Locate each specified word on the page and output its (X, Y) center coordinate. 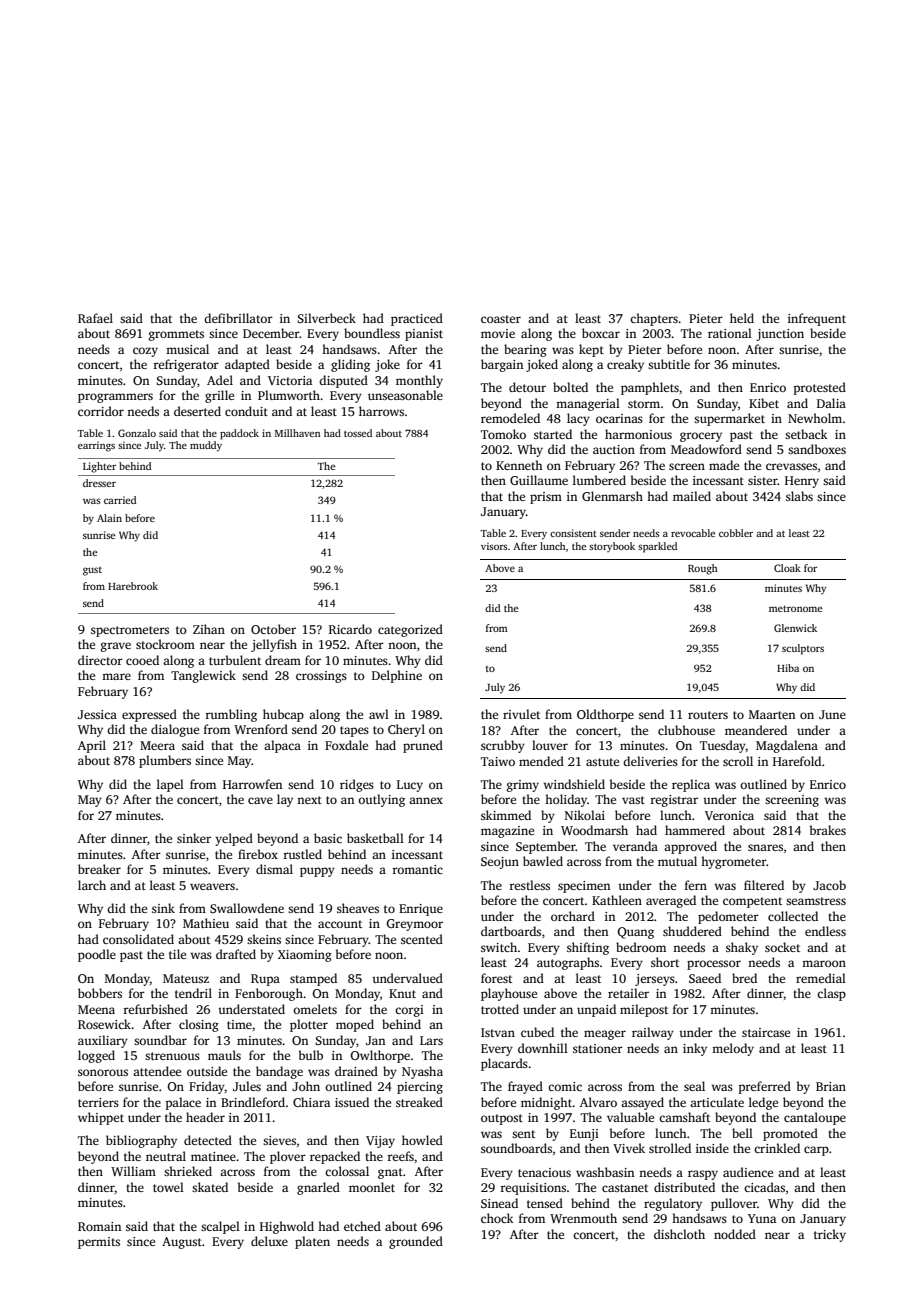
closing (199, 1025)
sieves (279, 1140)
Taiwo (498, 761)
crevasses (791, 466)
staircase (766, 1032)
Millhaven (297, 433)
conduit (246, 411)
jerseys (655, 980)
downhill (543, 1048)
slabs (799, 496)
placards (504, 1064)
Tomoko (503, 434)
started (553, 434)
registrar (674, 801)
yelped (234, 839)
